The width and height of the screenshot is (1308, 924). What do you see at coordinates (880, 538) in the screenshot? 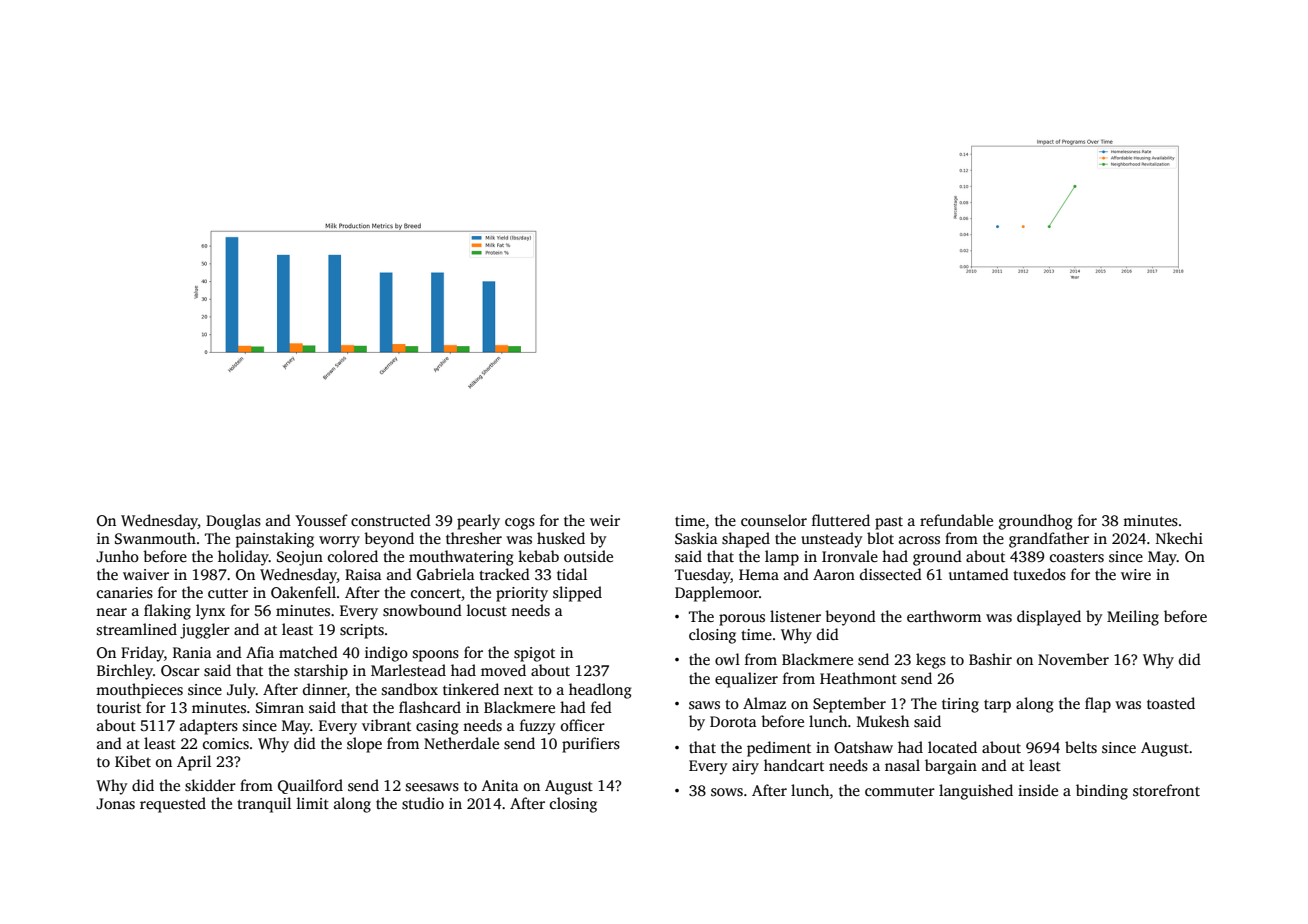
I see `blot` at bounding box center [880, 538].
